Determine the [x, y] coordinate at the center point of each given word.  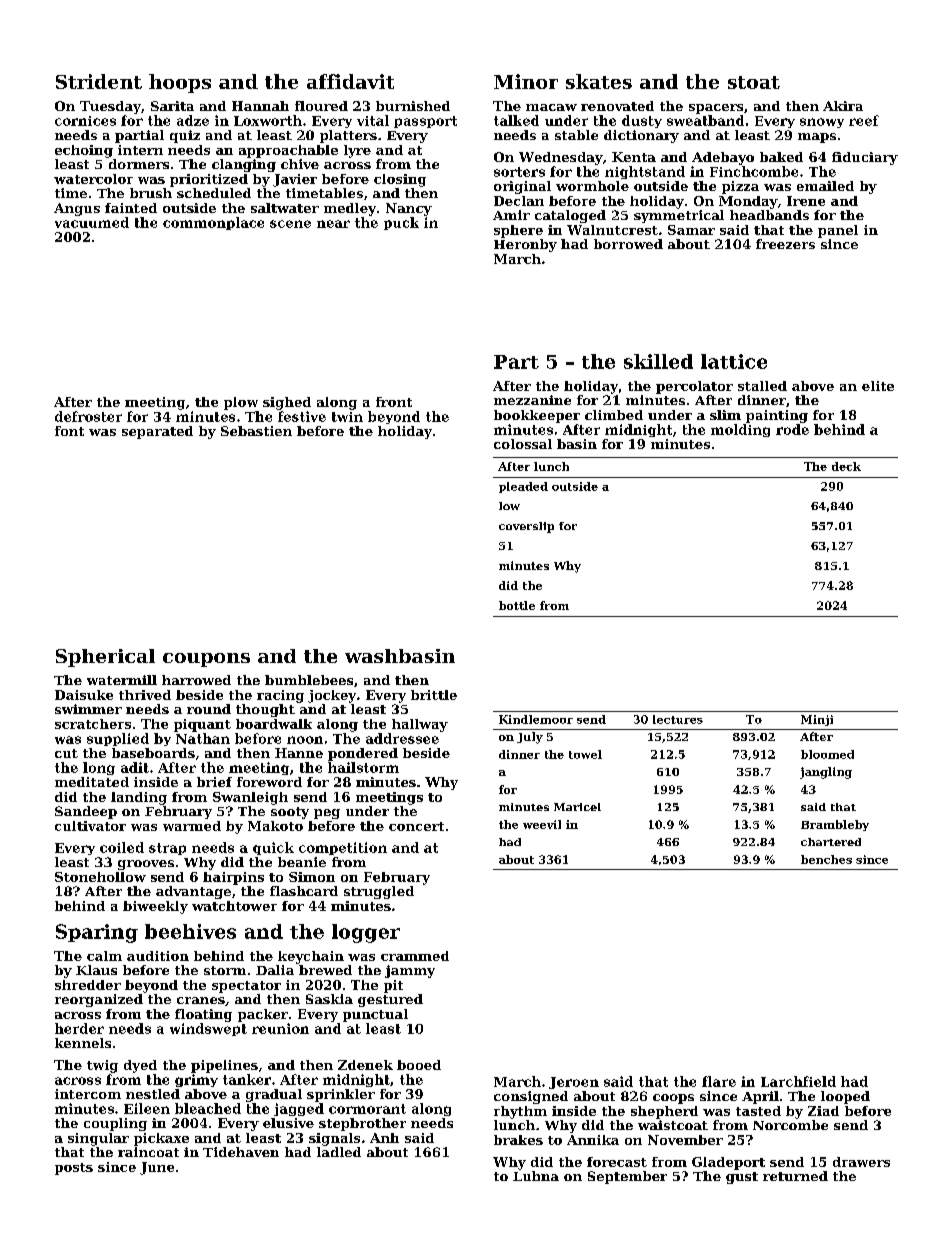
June [157, 1168]
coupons [206, 660]
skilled [658, 361]
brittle [434, 695]
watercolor [93, 179]
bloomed [827, 754]
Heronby [525, 245]
